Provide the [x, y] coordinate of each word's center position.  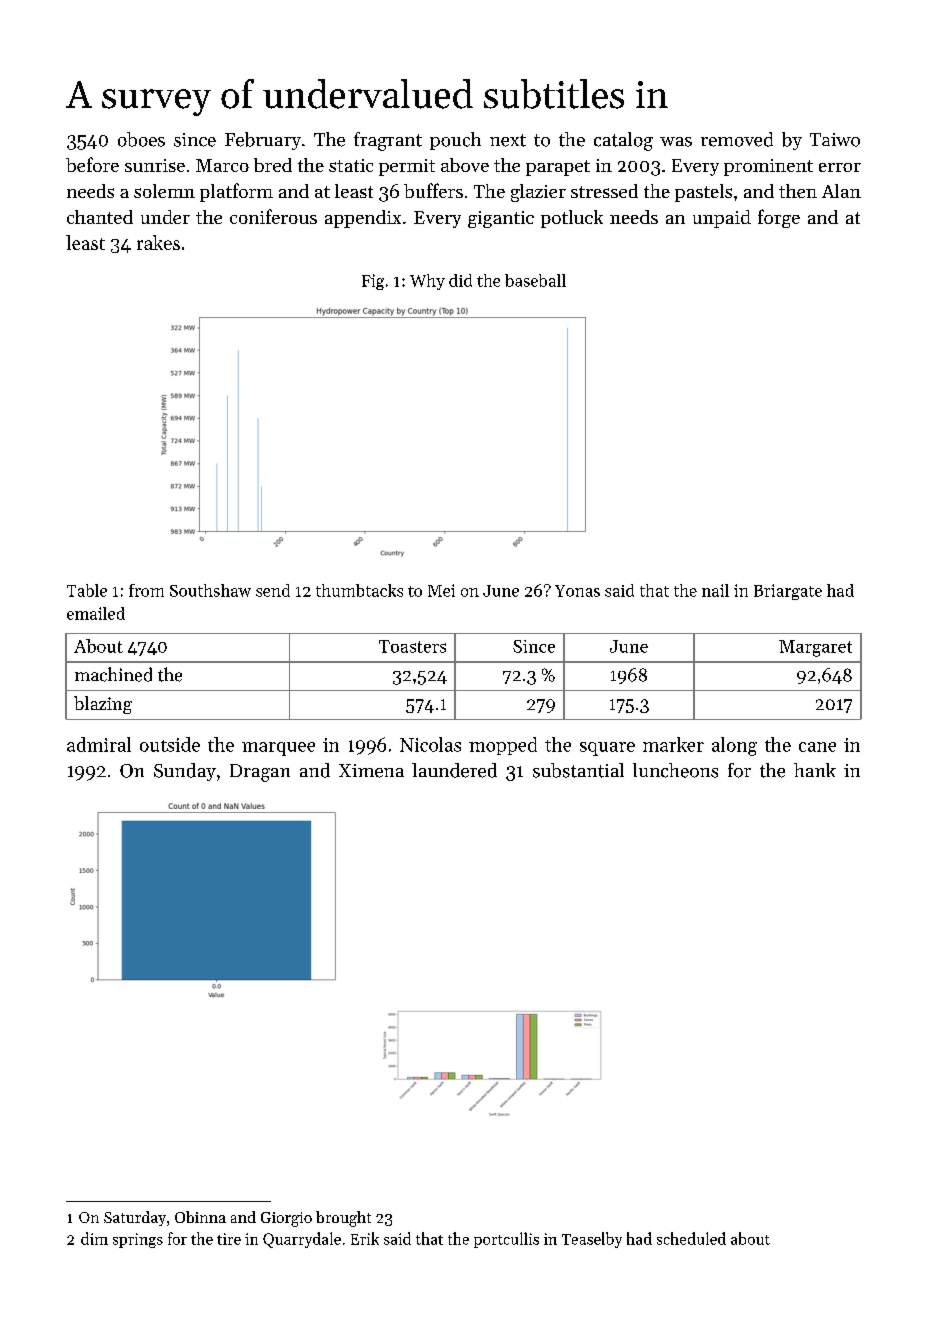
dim [94, 1238]
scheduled [691, 1238]
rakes [158, 242]
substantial [578, 770]
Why [427, 282]
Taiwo [835, 140]
